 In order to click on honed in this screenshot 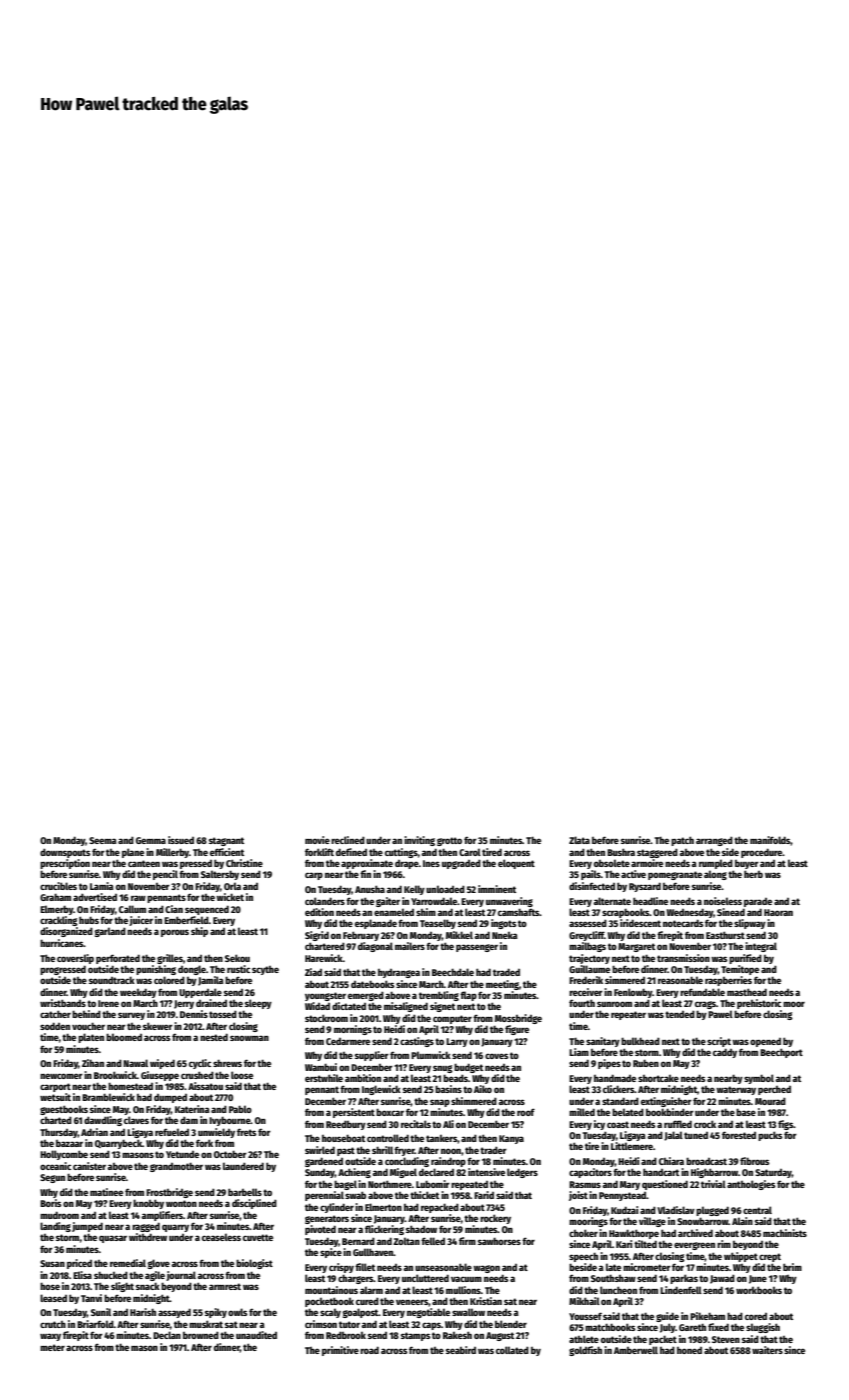, I will do `click(689, 1350)`.
